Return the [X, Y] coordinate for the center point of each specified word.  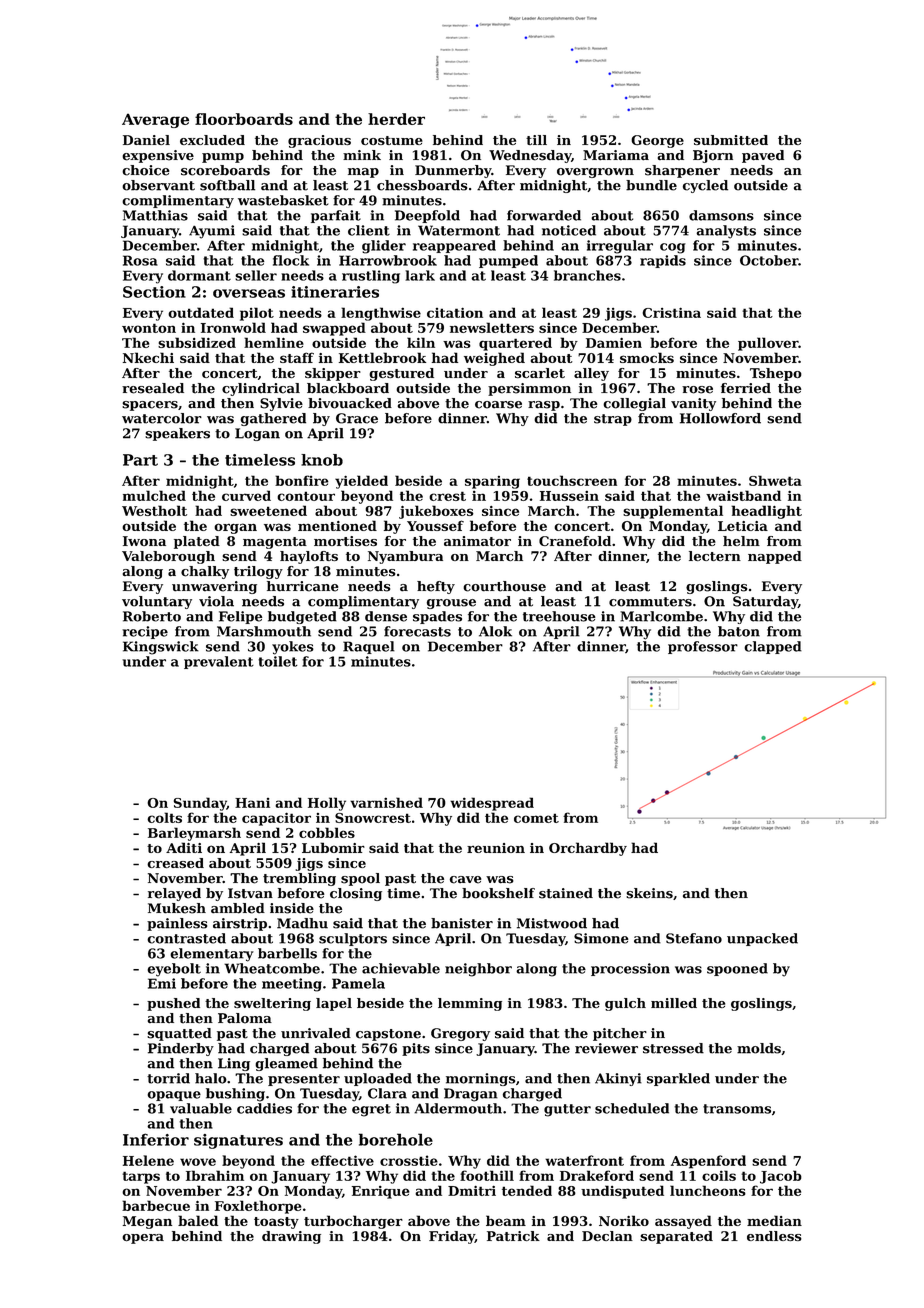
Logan [257, 434]
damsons [721, 215]
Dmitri [472, 1190]
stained [566, 893]
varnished [386, 802]
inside [292, 908]
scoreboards [225, 170]
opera [143, 1239]
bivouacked [350, 403]
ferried [746, 388]
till [536, 140]
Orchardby [588, 849]
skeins [649, 893]
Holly [327, 804]
